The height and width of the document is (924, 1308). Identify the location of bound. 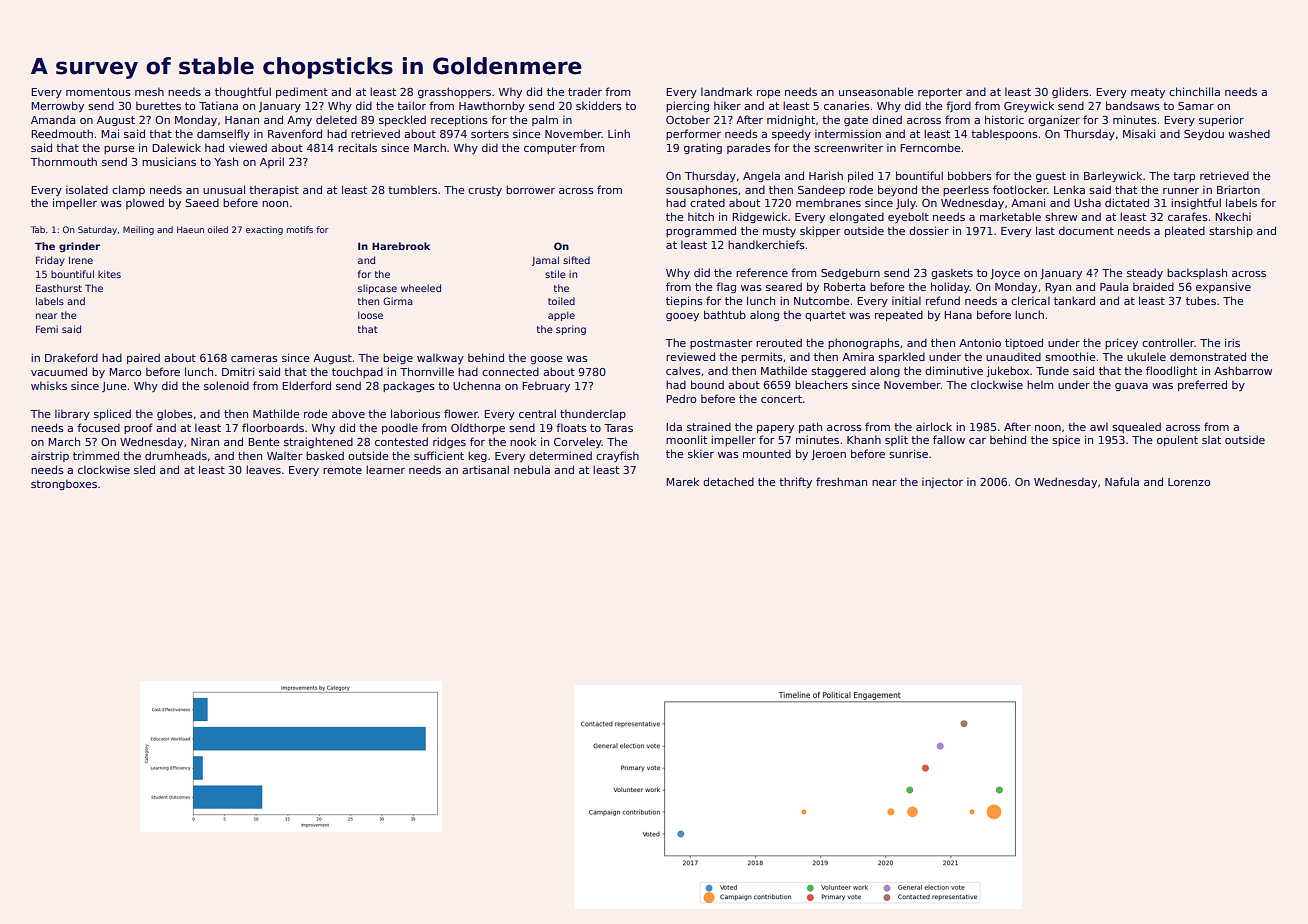
(707, 384).
